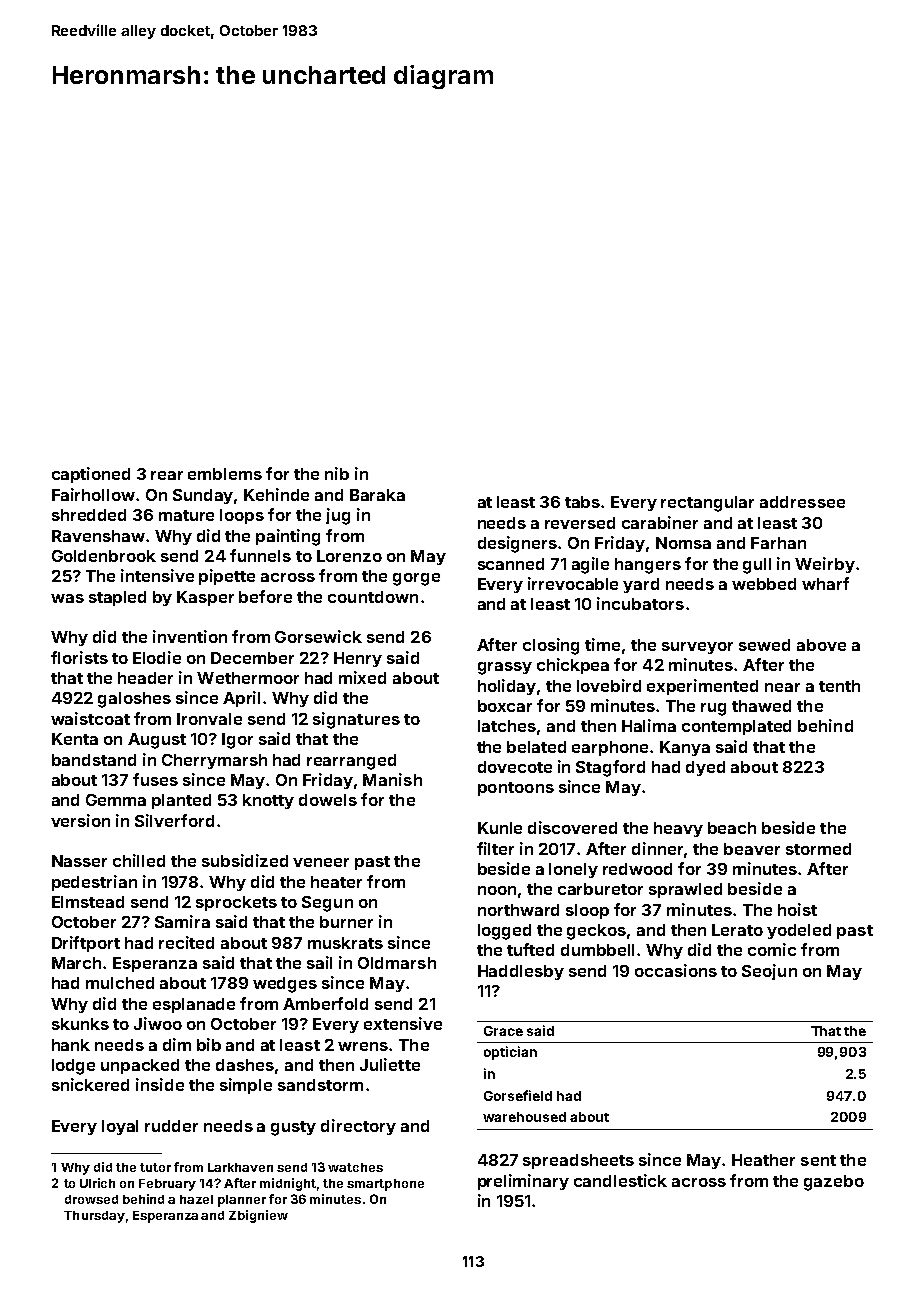 This screenshot has height=1314, width=924. What do you see at coordinates (821, 645) in the screenshot?
I see `above` at bounding box center [821, 645].
